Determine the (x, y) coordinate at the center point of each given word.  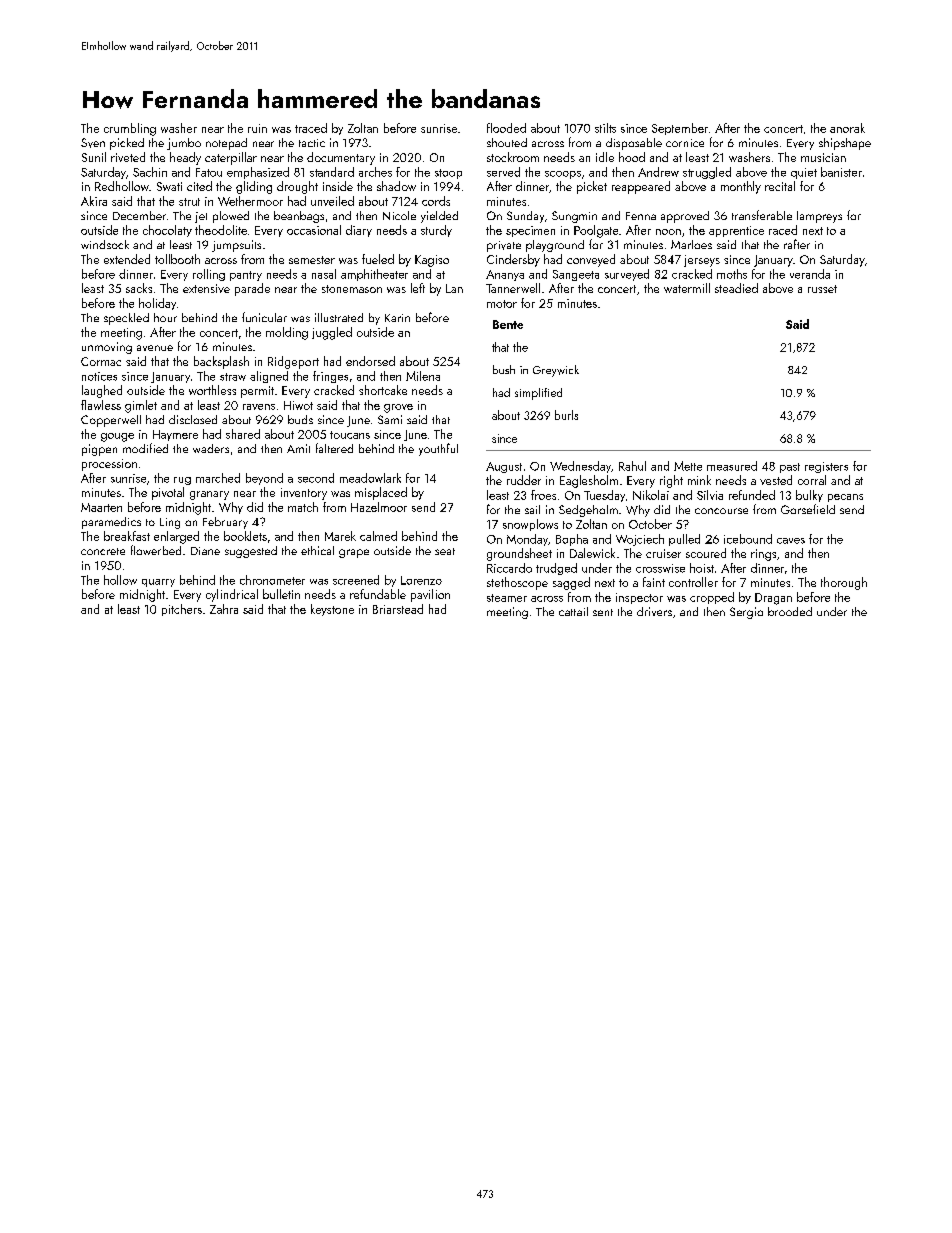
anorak (847, 128)
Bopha (572, 540)
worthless (212, 390)
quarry (158, 583)
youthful (438, 449)
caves (791, 541)
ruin (257, 128)
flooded (506, 128)
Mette (688, 466)
